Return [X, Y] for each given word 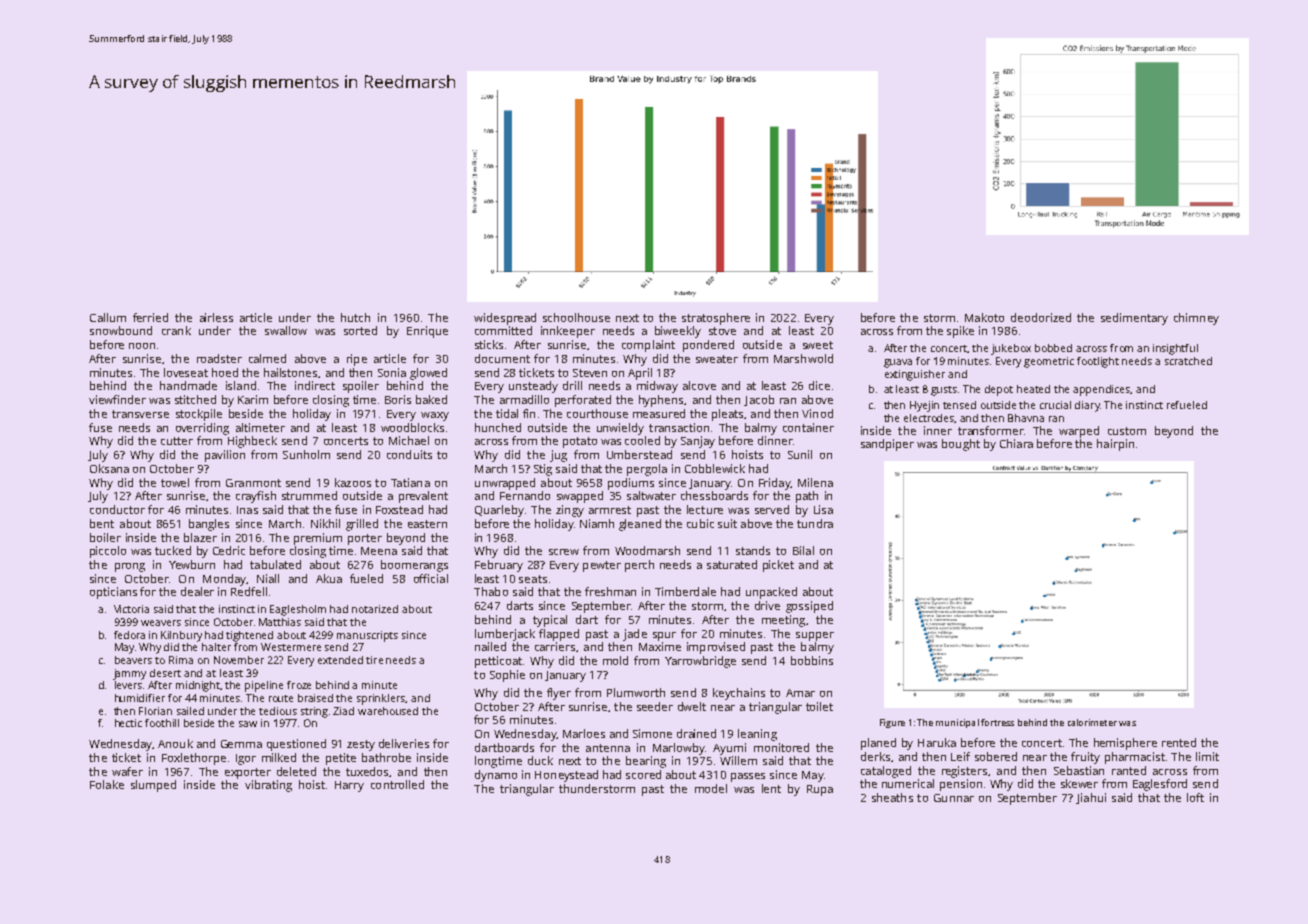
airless [216, 317]
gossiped [809, 607]
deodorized [1041, 317]
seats [533, 579]
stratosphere [716, 319]
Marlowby [679, 749]
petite [341, 759]
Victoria [131, 609]
